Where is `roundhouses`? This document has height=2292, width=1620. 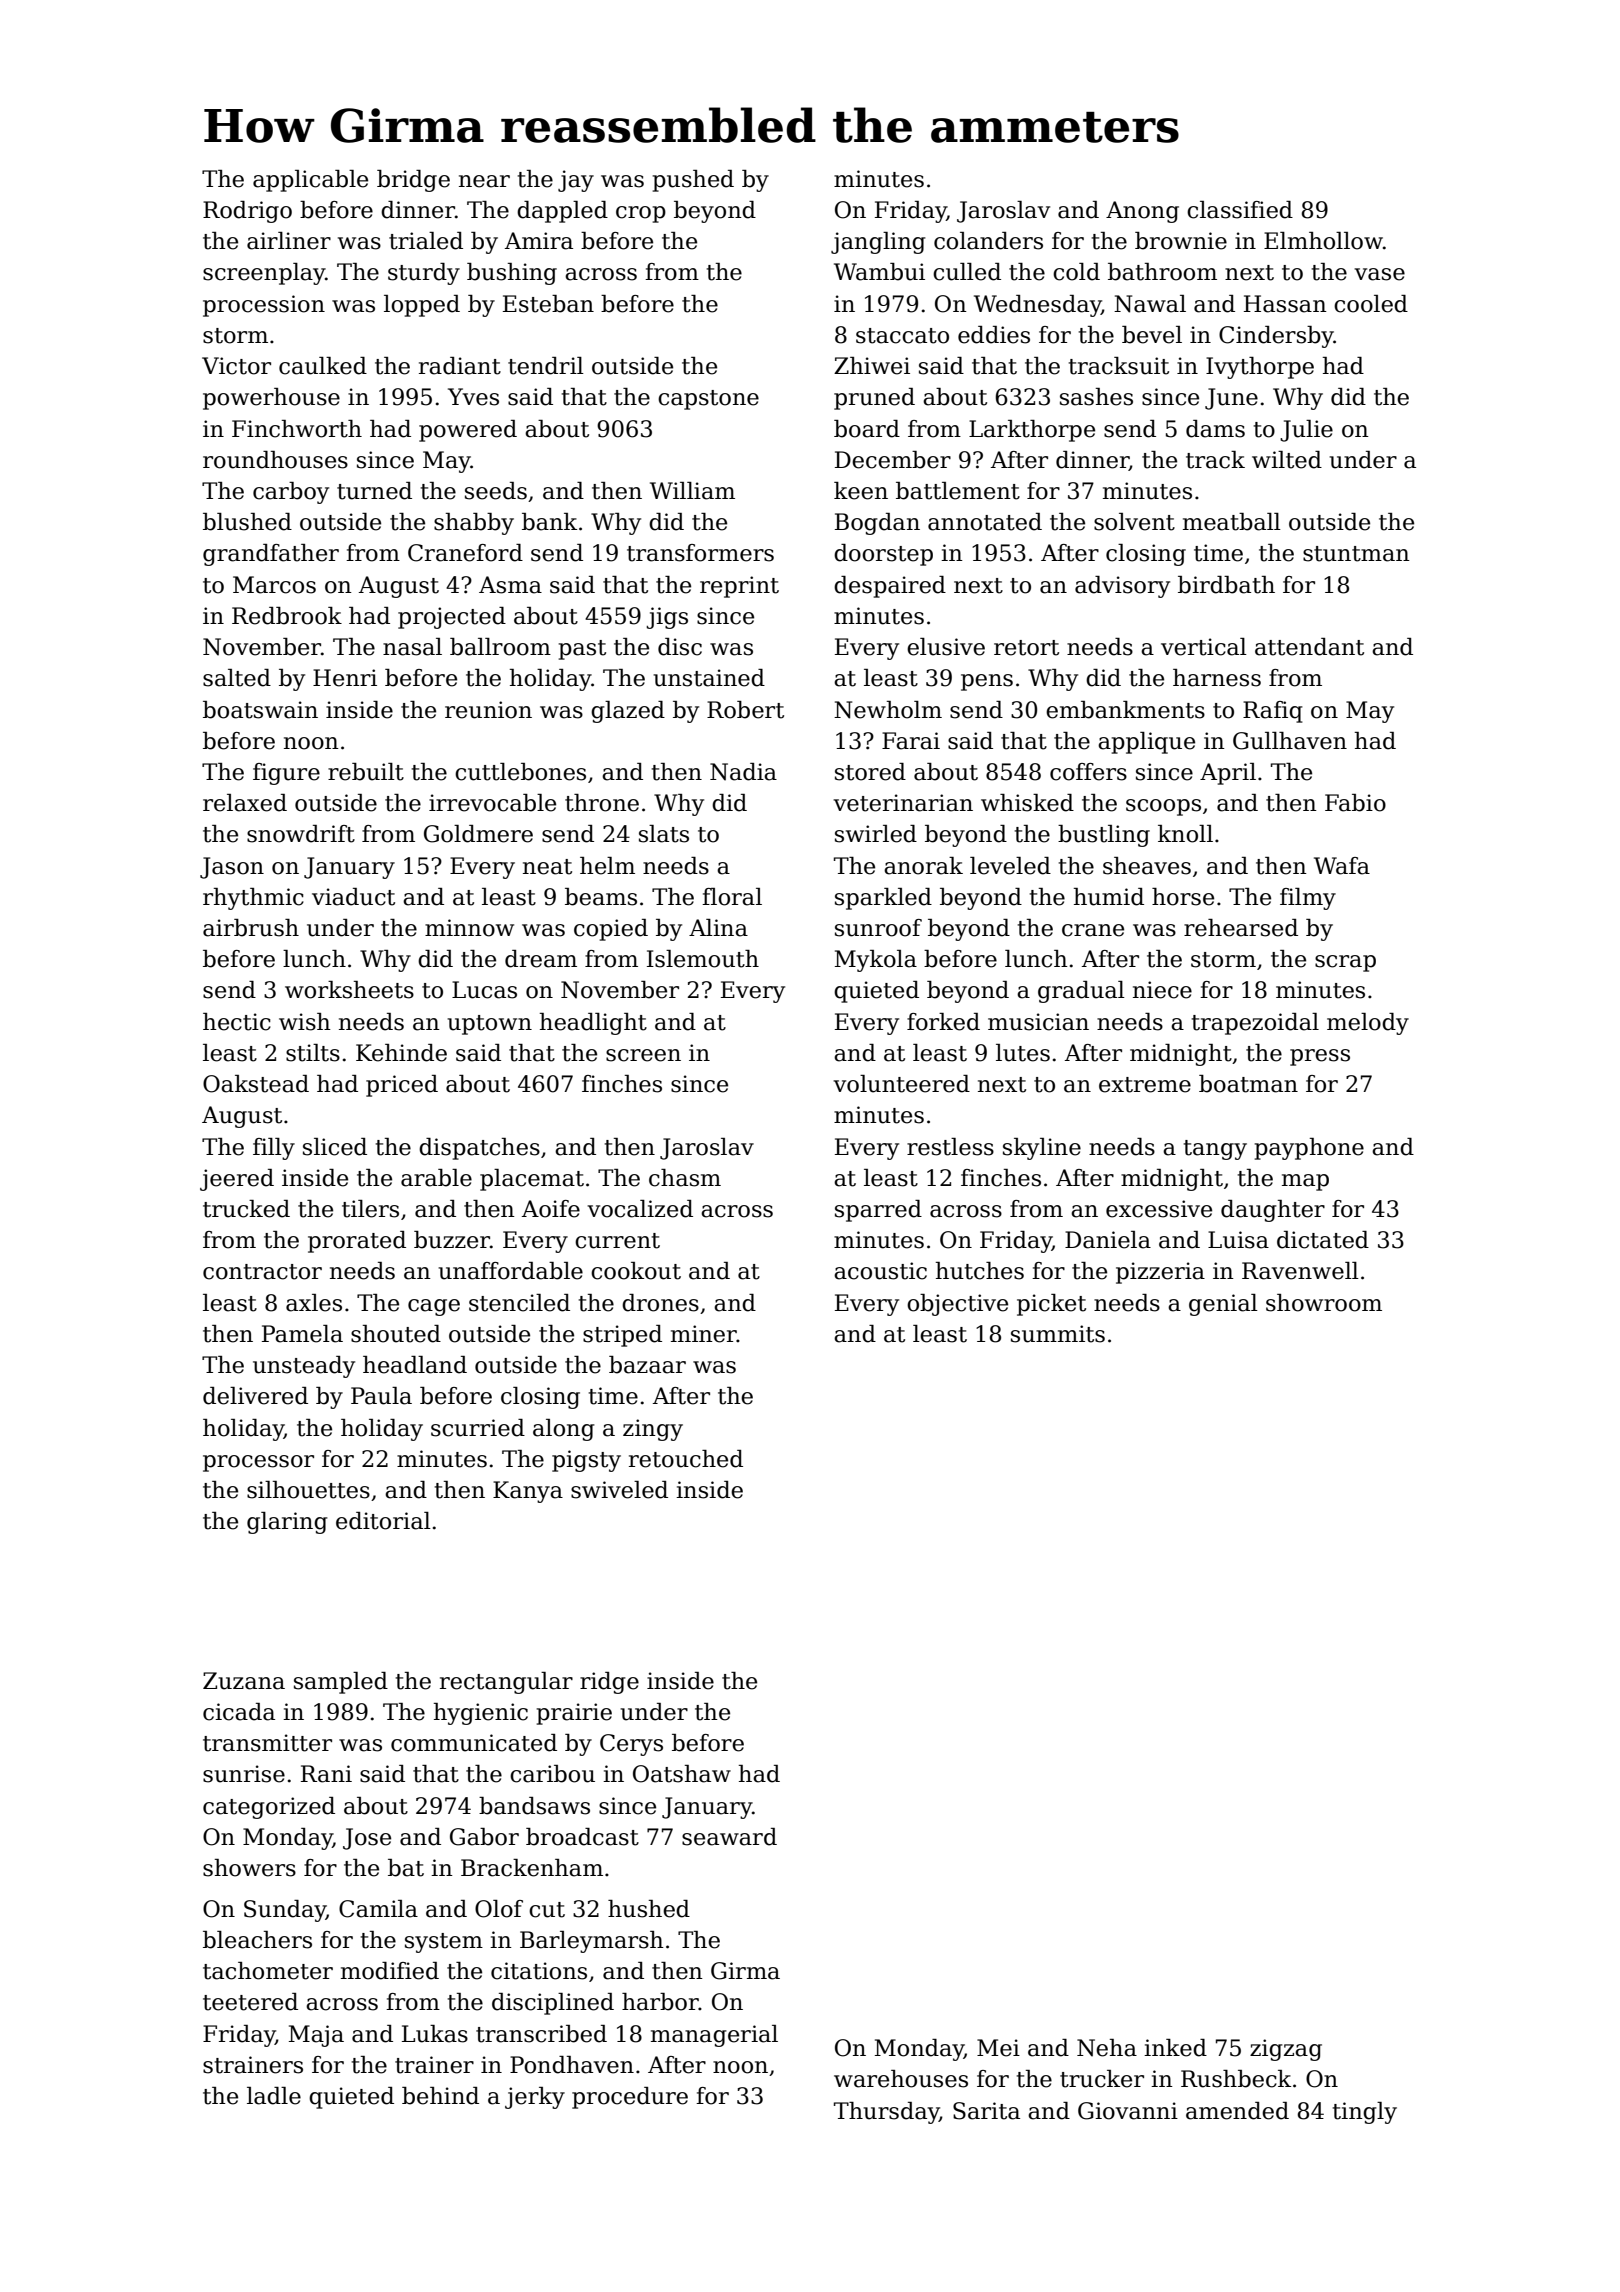 roundhouses is located at coordinates (275, 460).
